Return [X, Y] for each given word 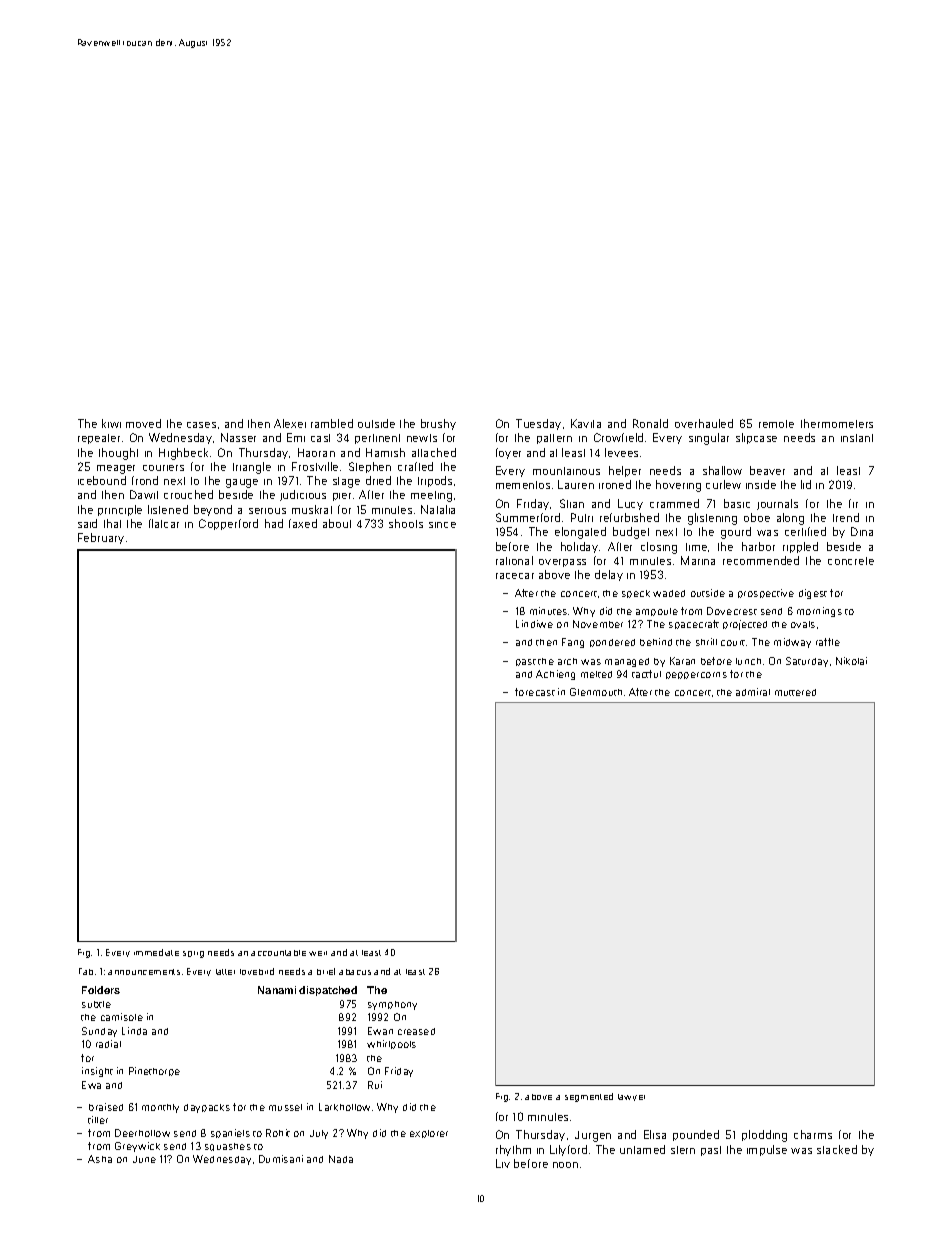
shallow [722, 470]
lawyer [631, 1097]
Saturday [807, 662]
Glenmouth [596, 692]
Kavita [586, 423]
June [144, 1159]
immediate [156, 952]
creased [416, 1031]
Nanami [277, 990]
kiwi [111, 423]
